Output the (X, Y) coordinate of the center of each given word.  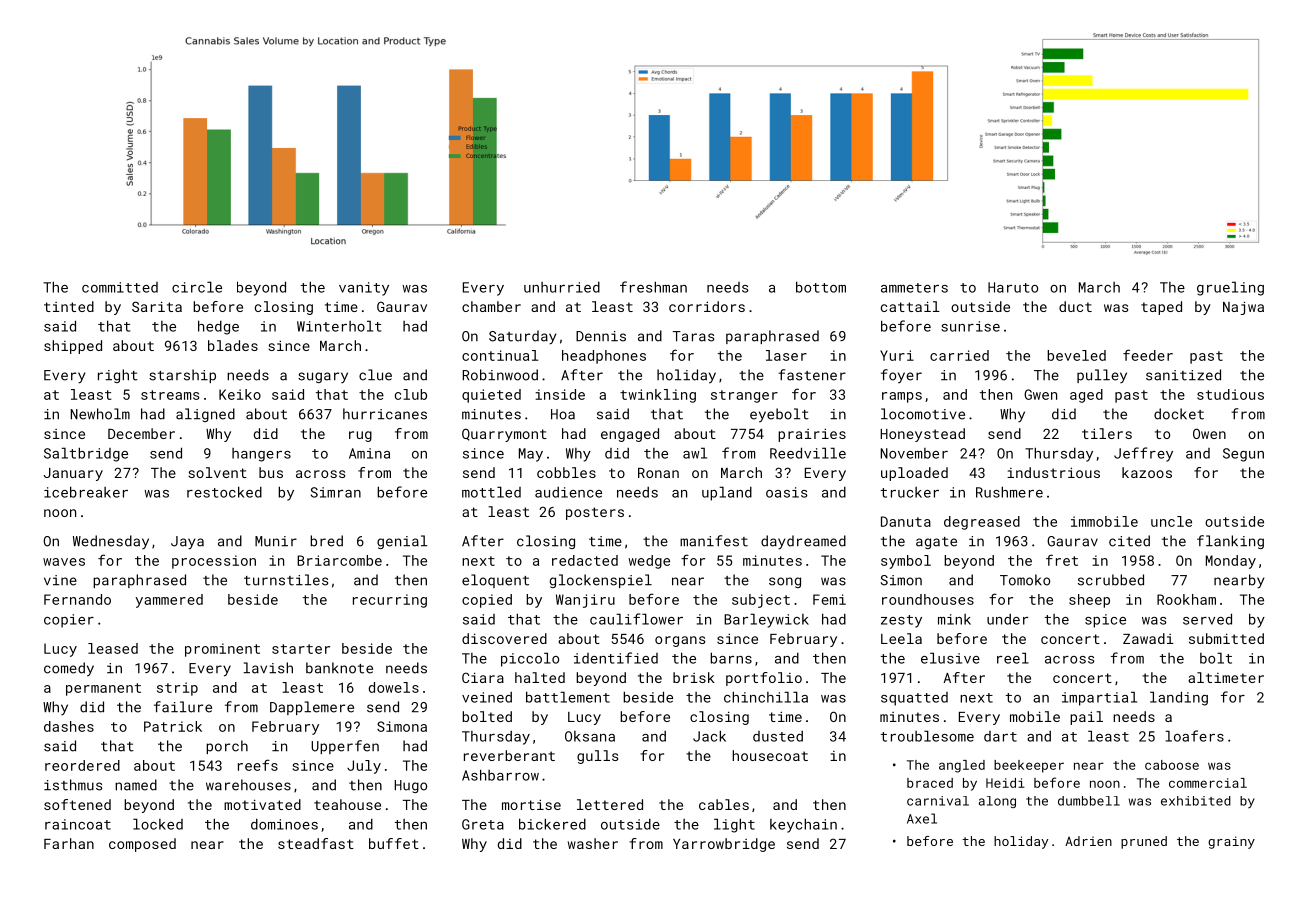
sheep (1089, 601)
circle (197, 287)
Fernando (77, 599)
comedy (69, 669)
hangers (261, 455)
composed (142, 845)
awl (695, 453)
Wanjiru (585, 601)
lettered (610, 804)
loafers (1194, 736)
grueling (1230, 288)
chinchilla (766, 697)
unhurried (562, 287)
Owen (1209, 433)
